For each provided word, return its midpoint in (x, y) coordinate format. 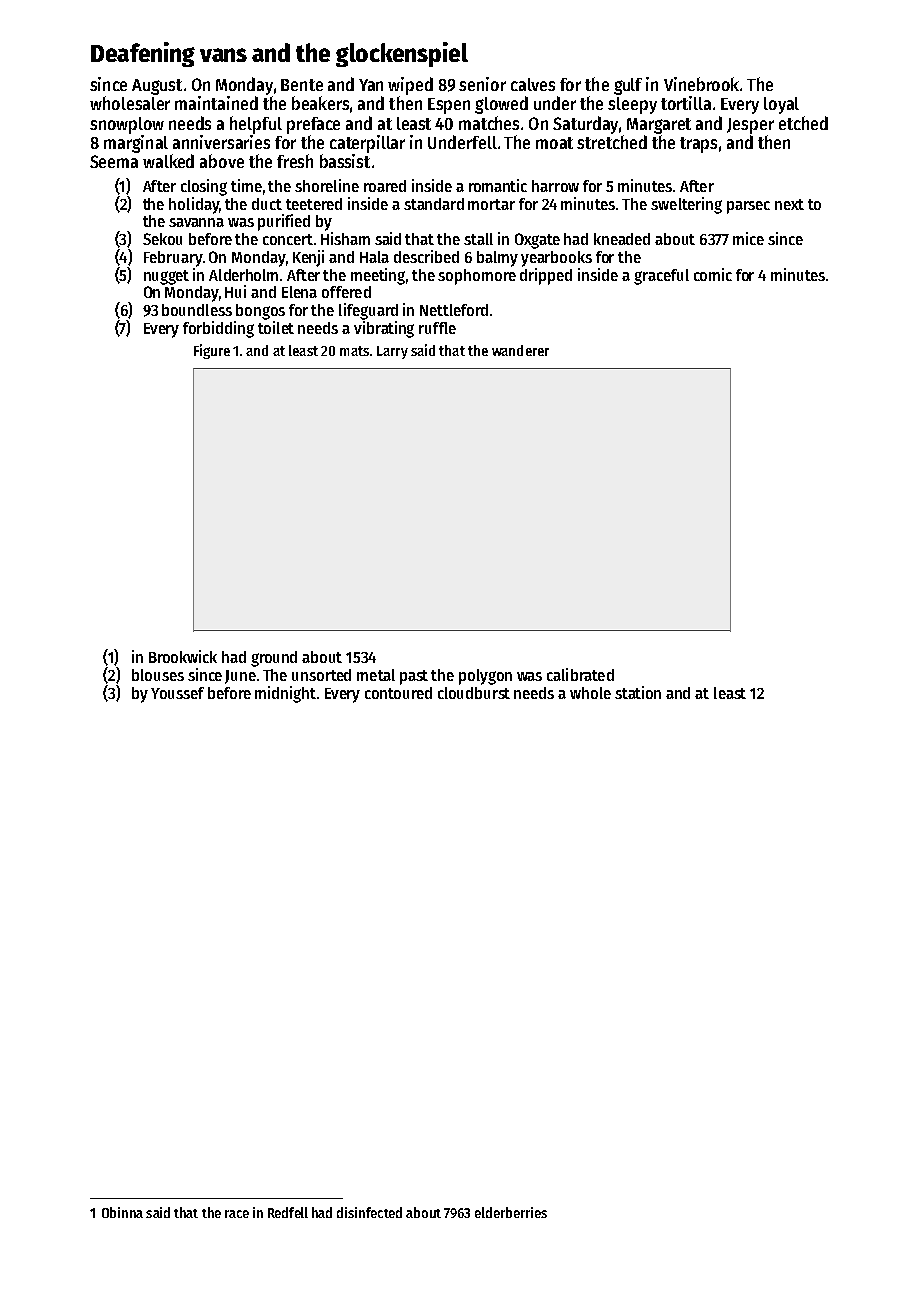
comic (713, 274)
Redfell (288, 1212)
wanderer (520, 350)
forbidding (218, 329)
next (789, 204)
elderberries (511, 1212)
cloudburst (474, 693)
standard (434, 204)
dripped (546, 276)
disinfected (369, 1212)
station (638, 692)
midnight (285, 694)
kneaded (622, 239)
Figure (212, 351)
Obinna (122, 1212)
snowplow (127, 125)
